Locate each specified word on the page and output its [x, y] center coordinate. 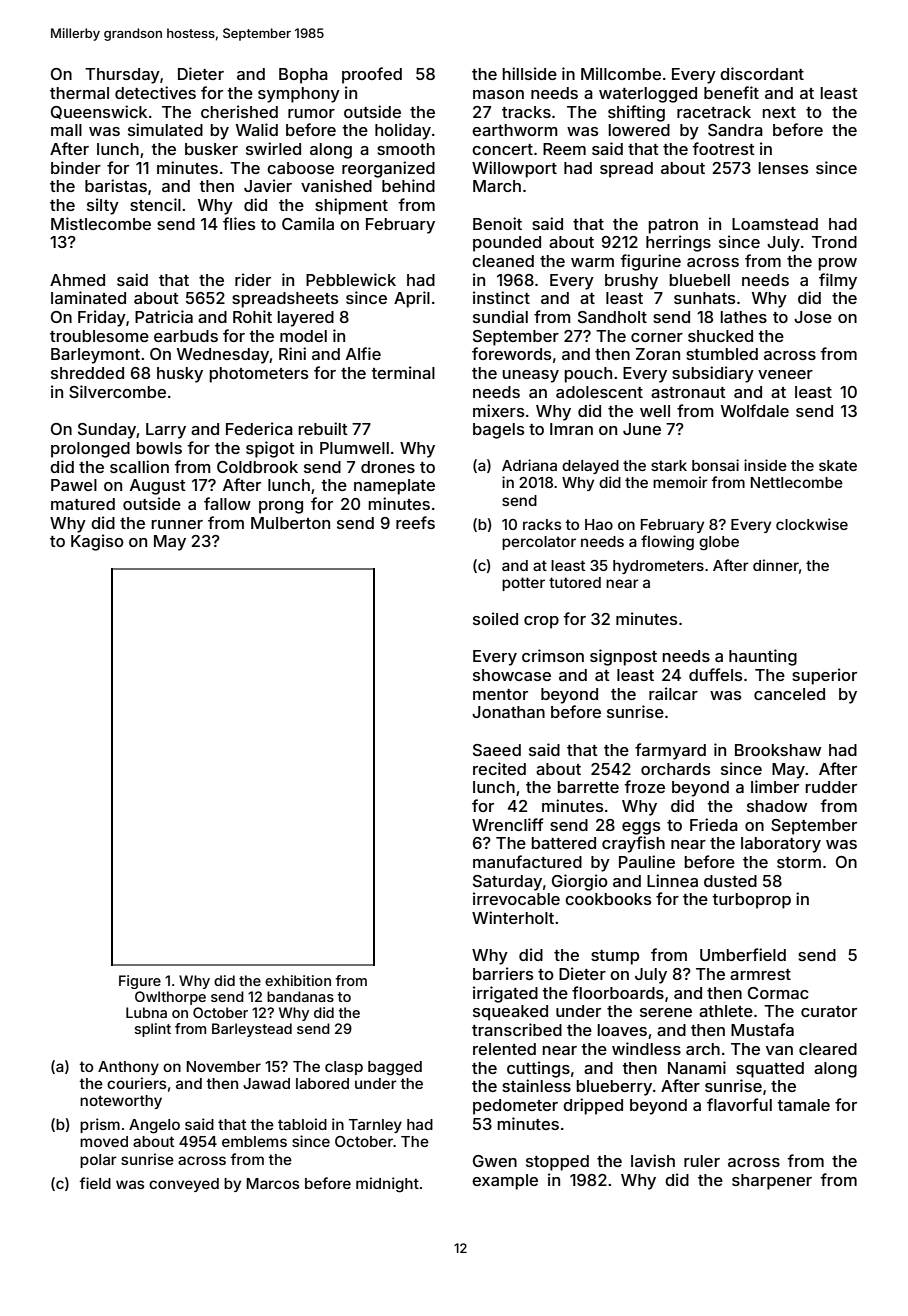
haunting [763, 657]
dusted [730, 881]
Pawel [74, 485]
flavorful [739, 1104]
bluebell [700, 280]
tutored [575, 582]
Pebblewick [351, 279]
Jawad [266, 1083]
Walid [257, 129]
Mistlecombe [101, 223]
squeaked [510, 1013]
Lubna [146, 1012]
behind [408, 185]
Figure [140, 982]
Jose [813, 317]
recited [499, 768]
